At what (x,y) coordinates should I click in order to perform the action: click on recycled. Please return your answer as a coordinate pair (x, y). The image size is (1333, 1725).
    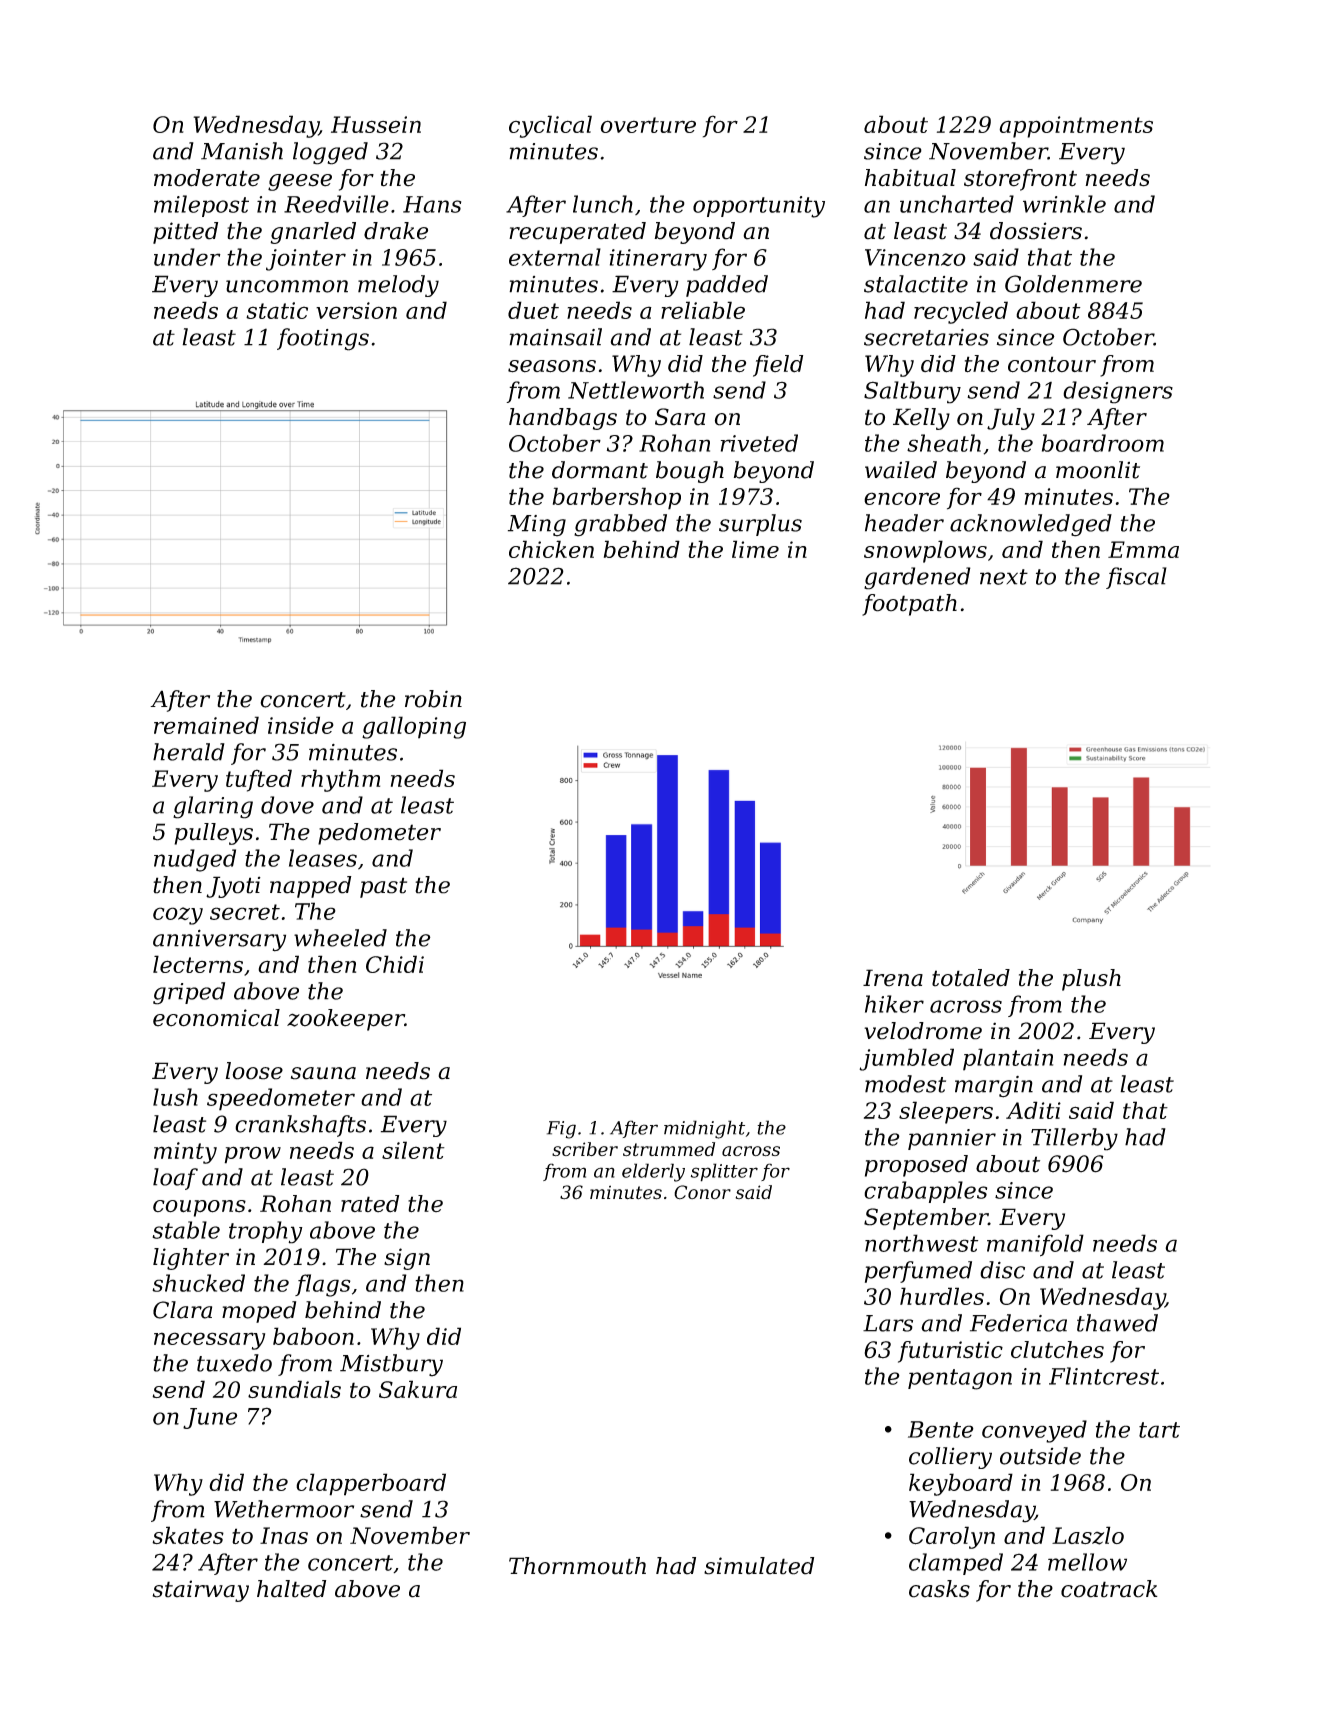
    Looking at the image, I should click on (961, 312).
